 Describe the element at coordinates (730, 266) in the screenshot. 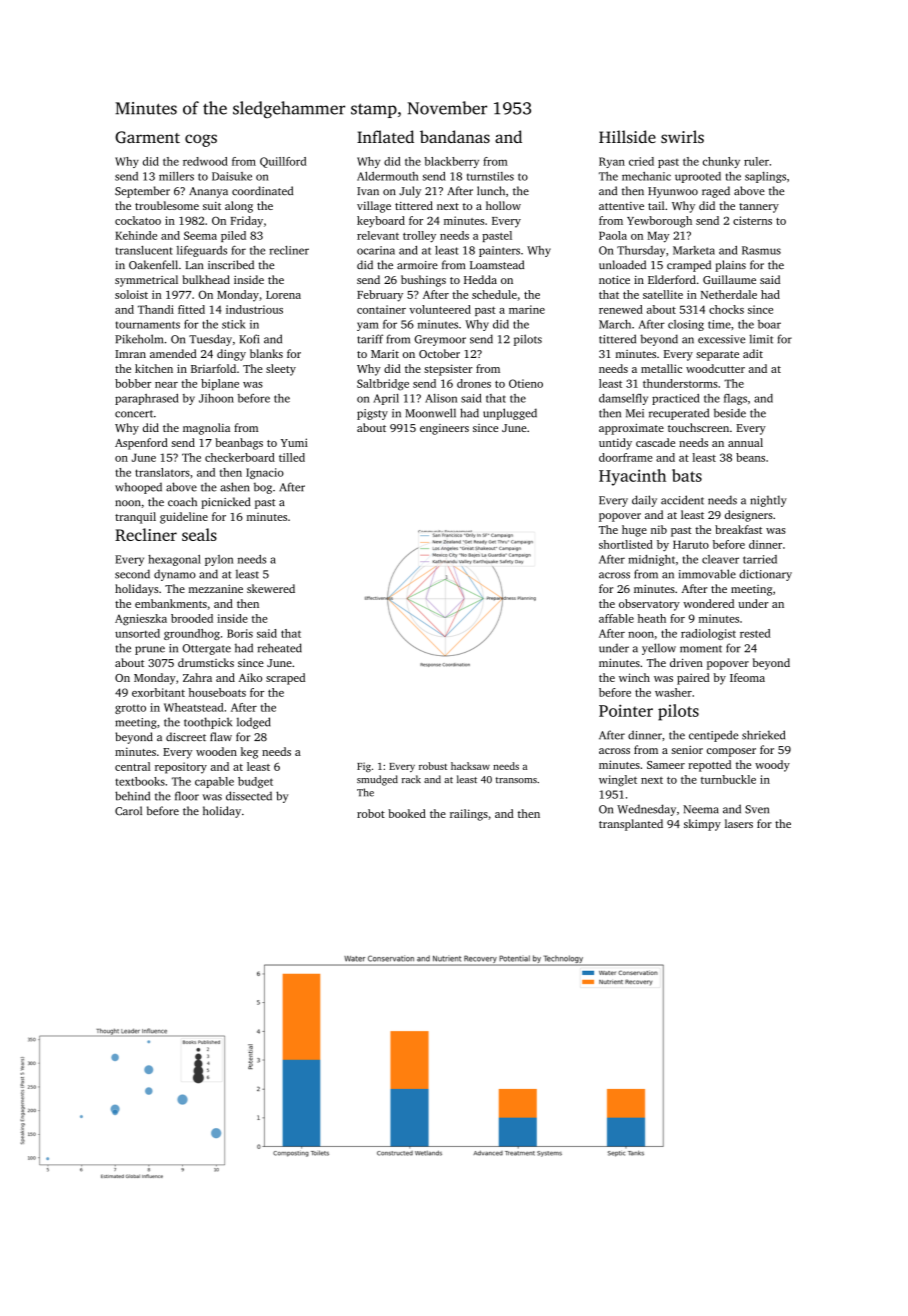

I see `plains` at that location.
